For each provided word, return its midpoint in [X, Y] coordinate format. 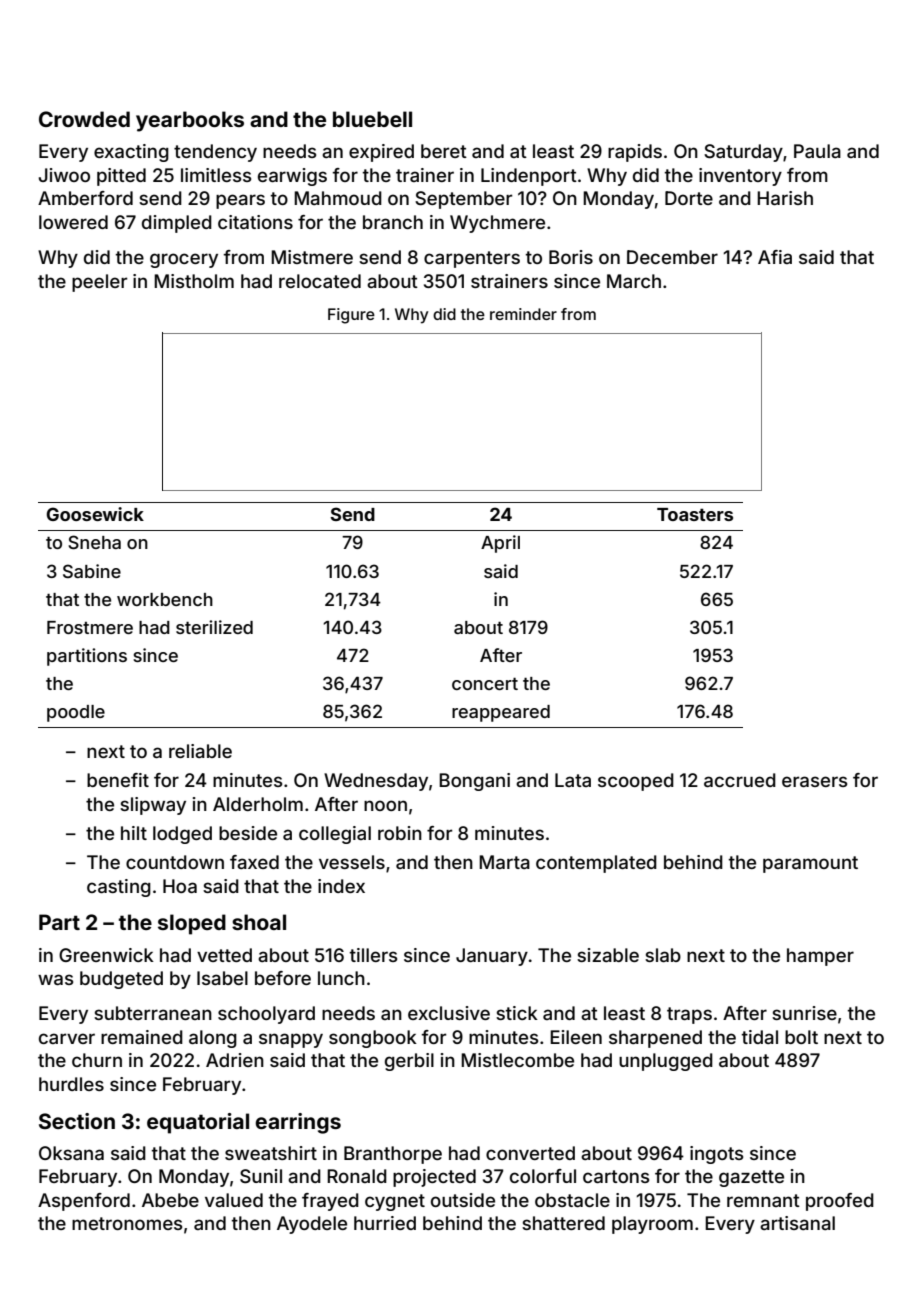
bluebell [372, 119]
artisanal [797, 1223]
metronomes [127, 1223]
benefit [118, 780]
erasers [814, 781]
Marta [504, 862]
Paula [817, 151]
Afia [775, 257]
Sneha [94, 542]
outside [463, 1200]
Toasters [695, 514]
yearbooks [190, 121]
